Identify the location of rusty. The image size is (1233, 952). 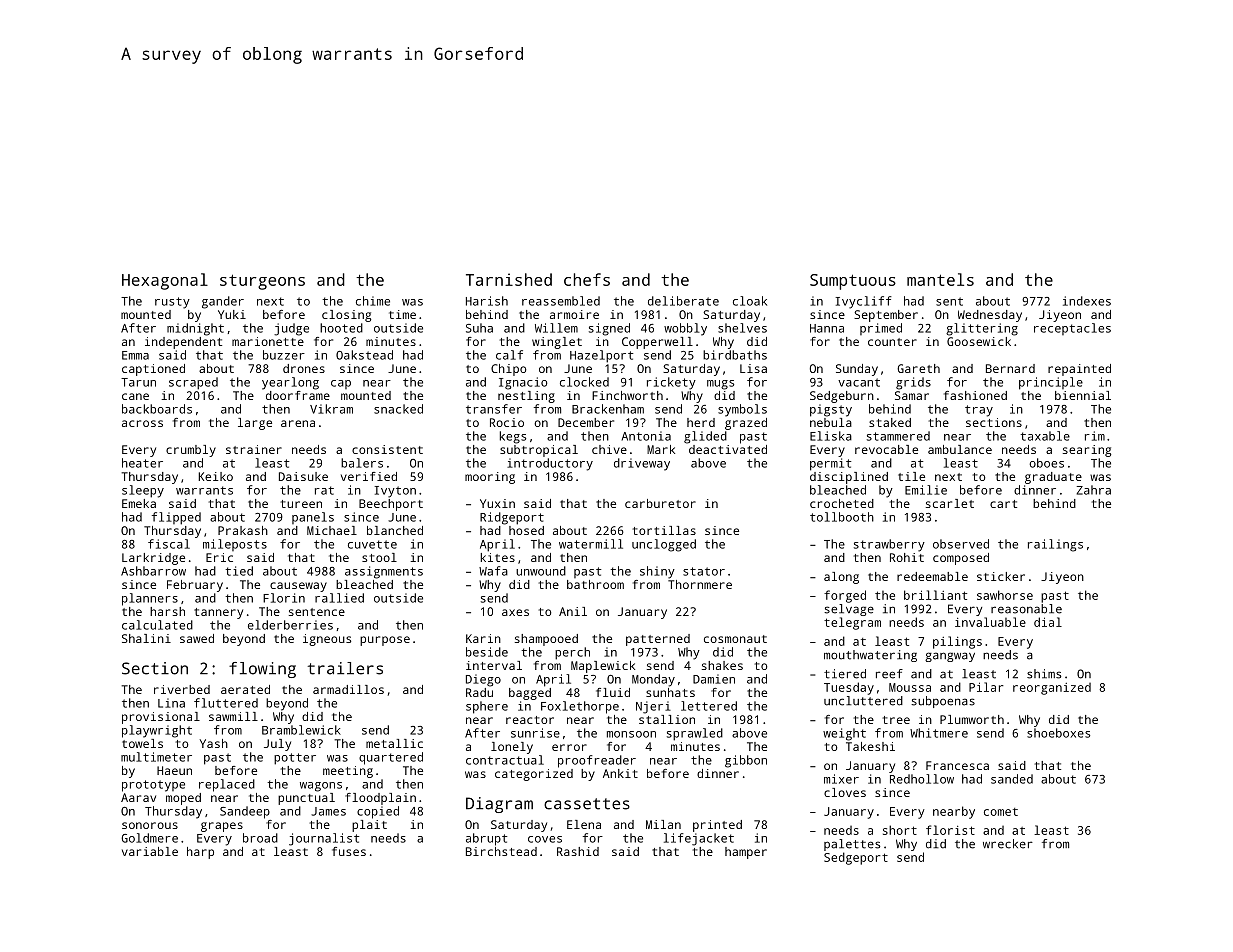
(172, 303).
